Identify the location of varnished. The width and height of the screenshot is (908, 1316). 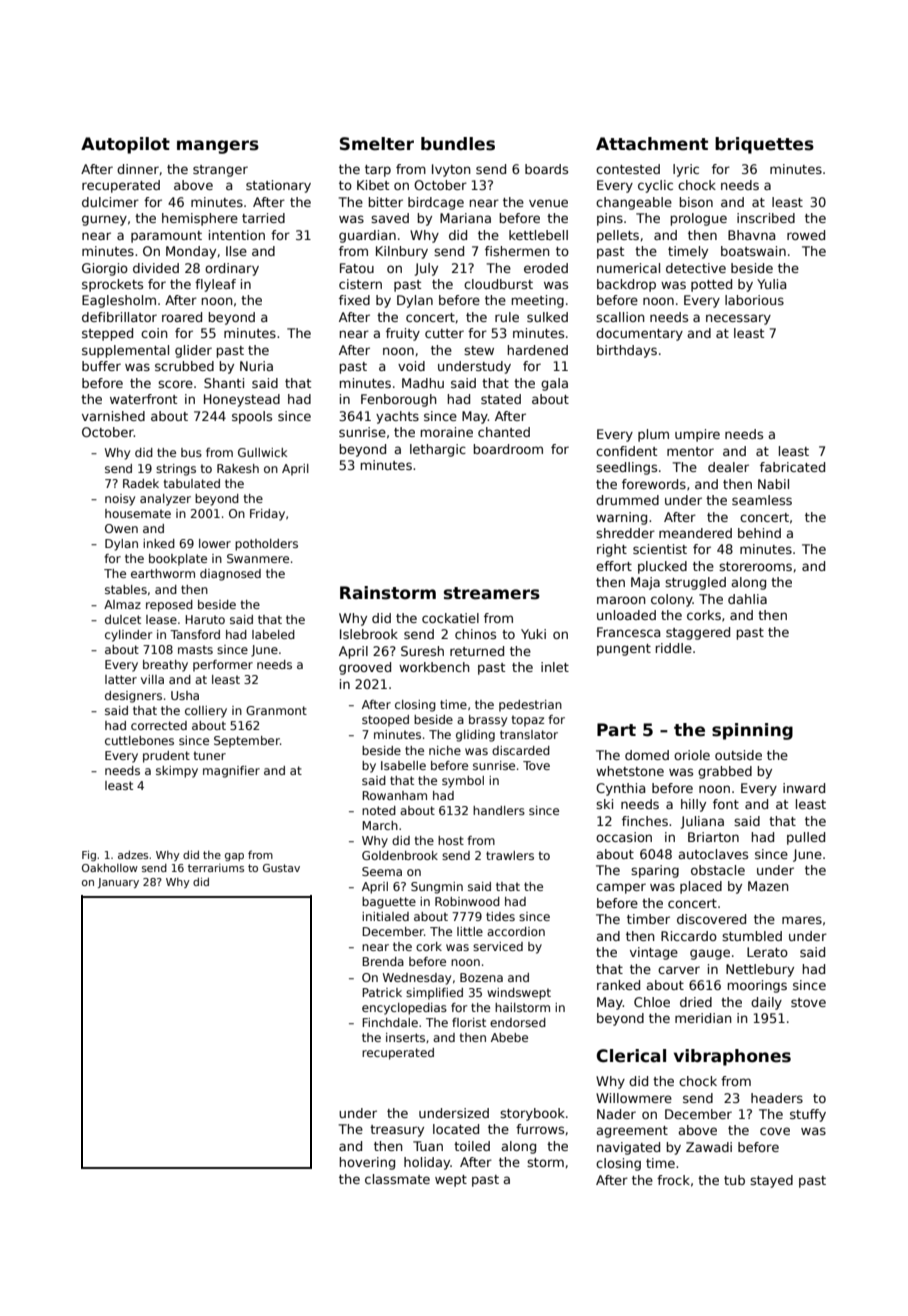
(113, 416).
